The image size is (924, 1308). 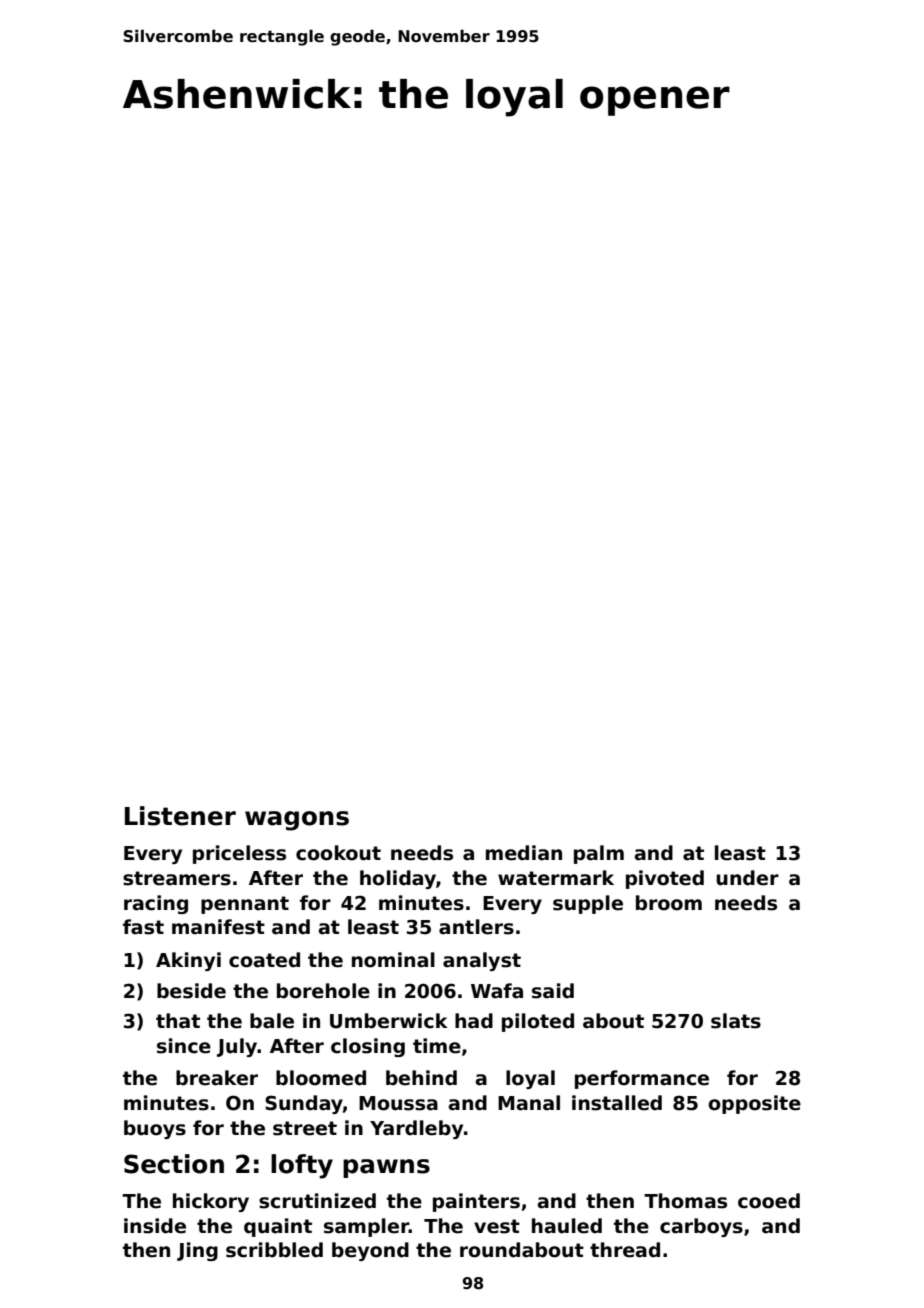 What do you see at coordinates (197, 1251) in the document?
I see `Jing` at bounding box center [197, 1251].
